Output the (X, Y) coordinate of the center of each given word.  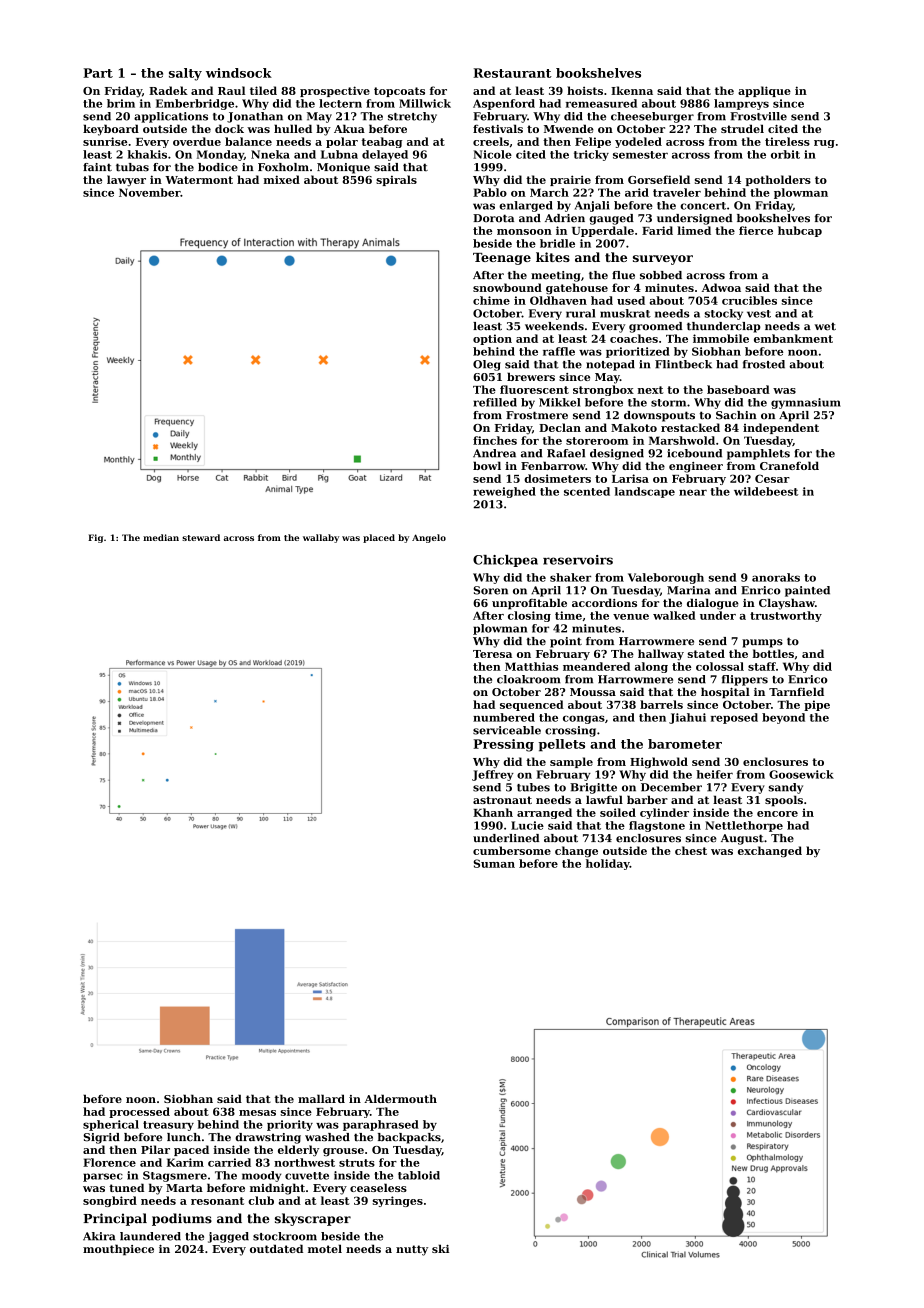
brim (121, 103)
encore (777, 814)
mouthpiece (118, 1250)
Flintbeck (683, 364)
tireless (787, 141)
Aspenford (504, 104)
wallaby (321, 538)
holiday (608, 864)
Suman (494, 863)
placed (379, 538)
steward (201, 537)
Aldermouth (400, 1098)
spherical (111, 1125)
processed (139, 1112)
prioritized (638, 352)
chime (491, 300)
